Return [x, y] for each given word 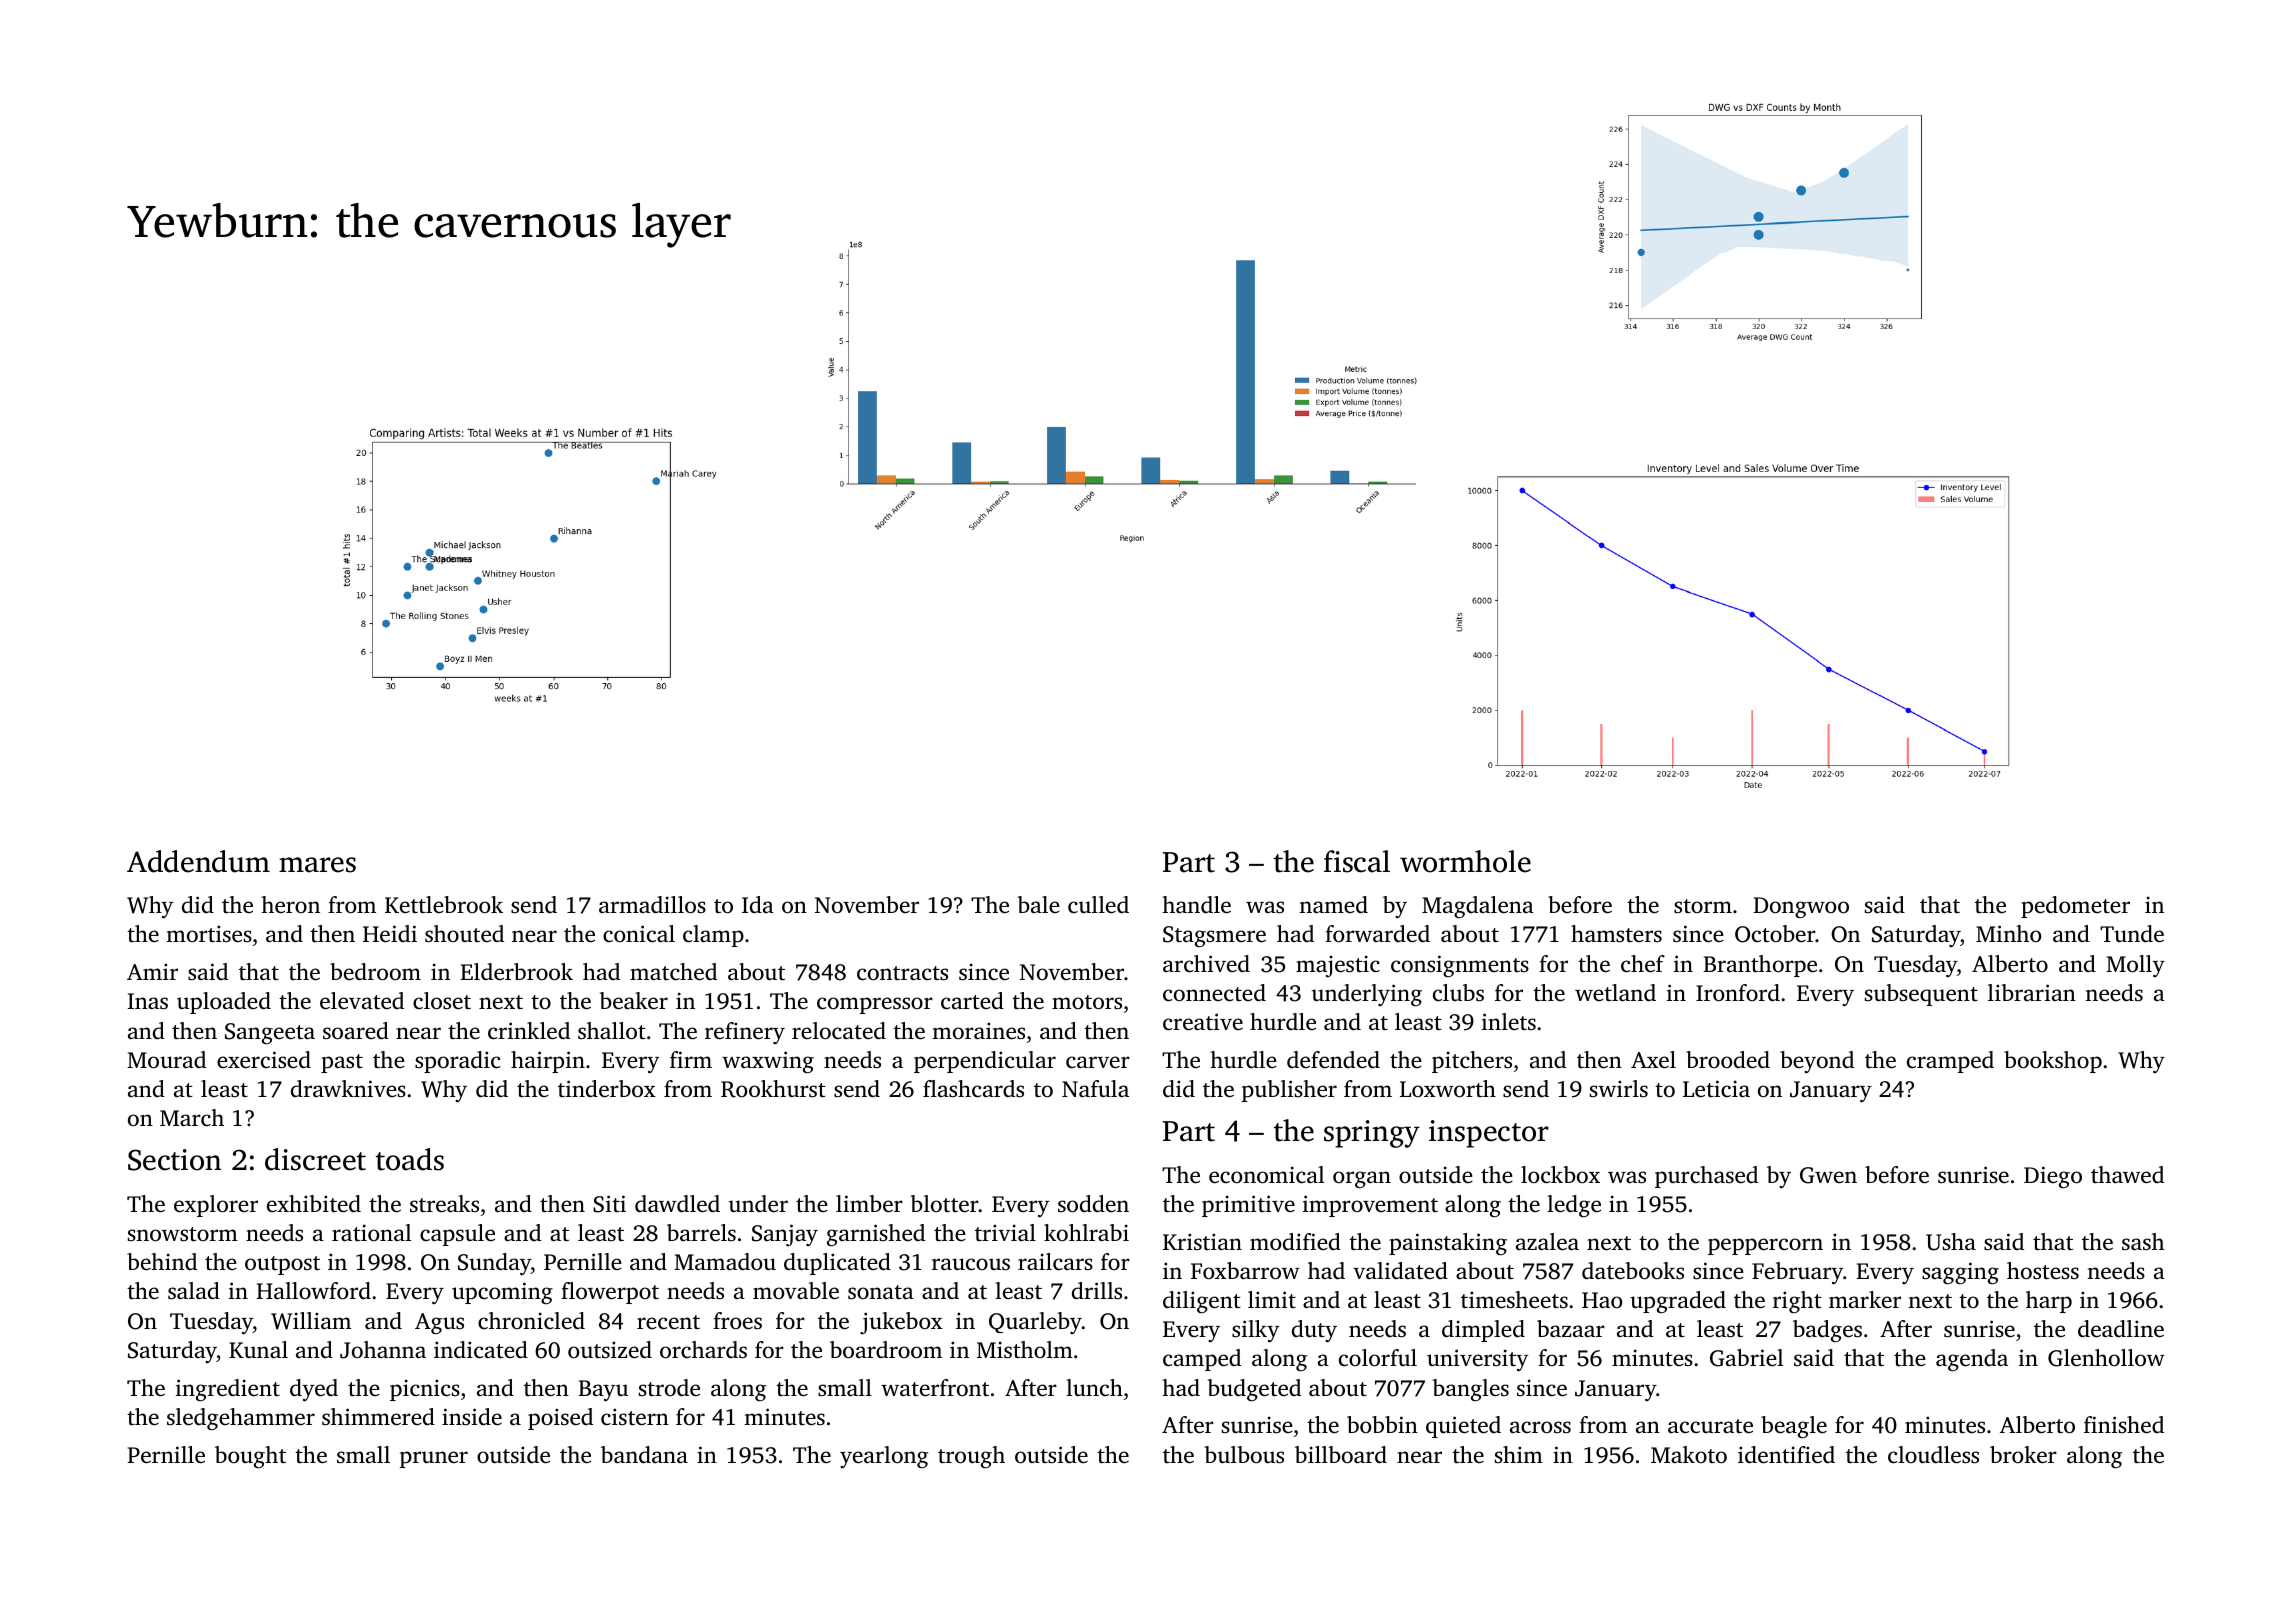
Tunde [2132, 934]
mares [317, 865]
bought [250, 1457]
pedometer [2075, 907]
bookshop [2053, 1062]
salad [194, 1291]
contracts [902, 973]
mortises [209, 934]
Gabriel [1746, 1358]
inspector [1489, 1134]
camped [1202, 1360]
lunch [1094, 1387]
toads [410, 1159]
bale [1038, 904]
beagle [1794, 1427]
